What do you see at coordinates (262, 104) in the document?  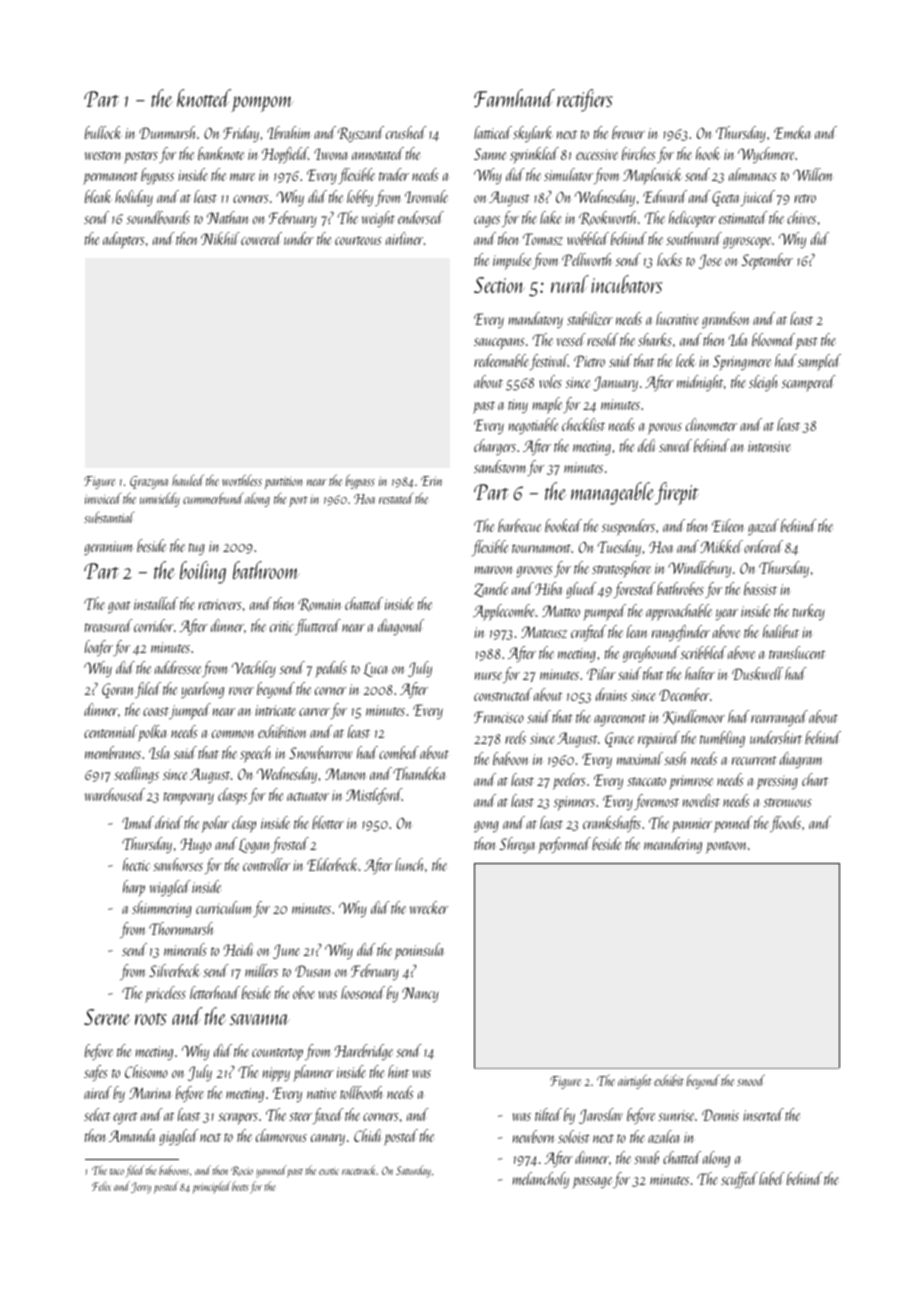 I see `pompom` at bounding box center [262, 104].
